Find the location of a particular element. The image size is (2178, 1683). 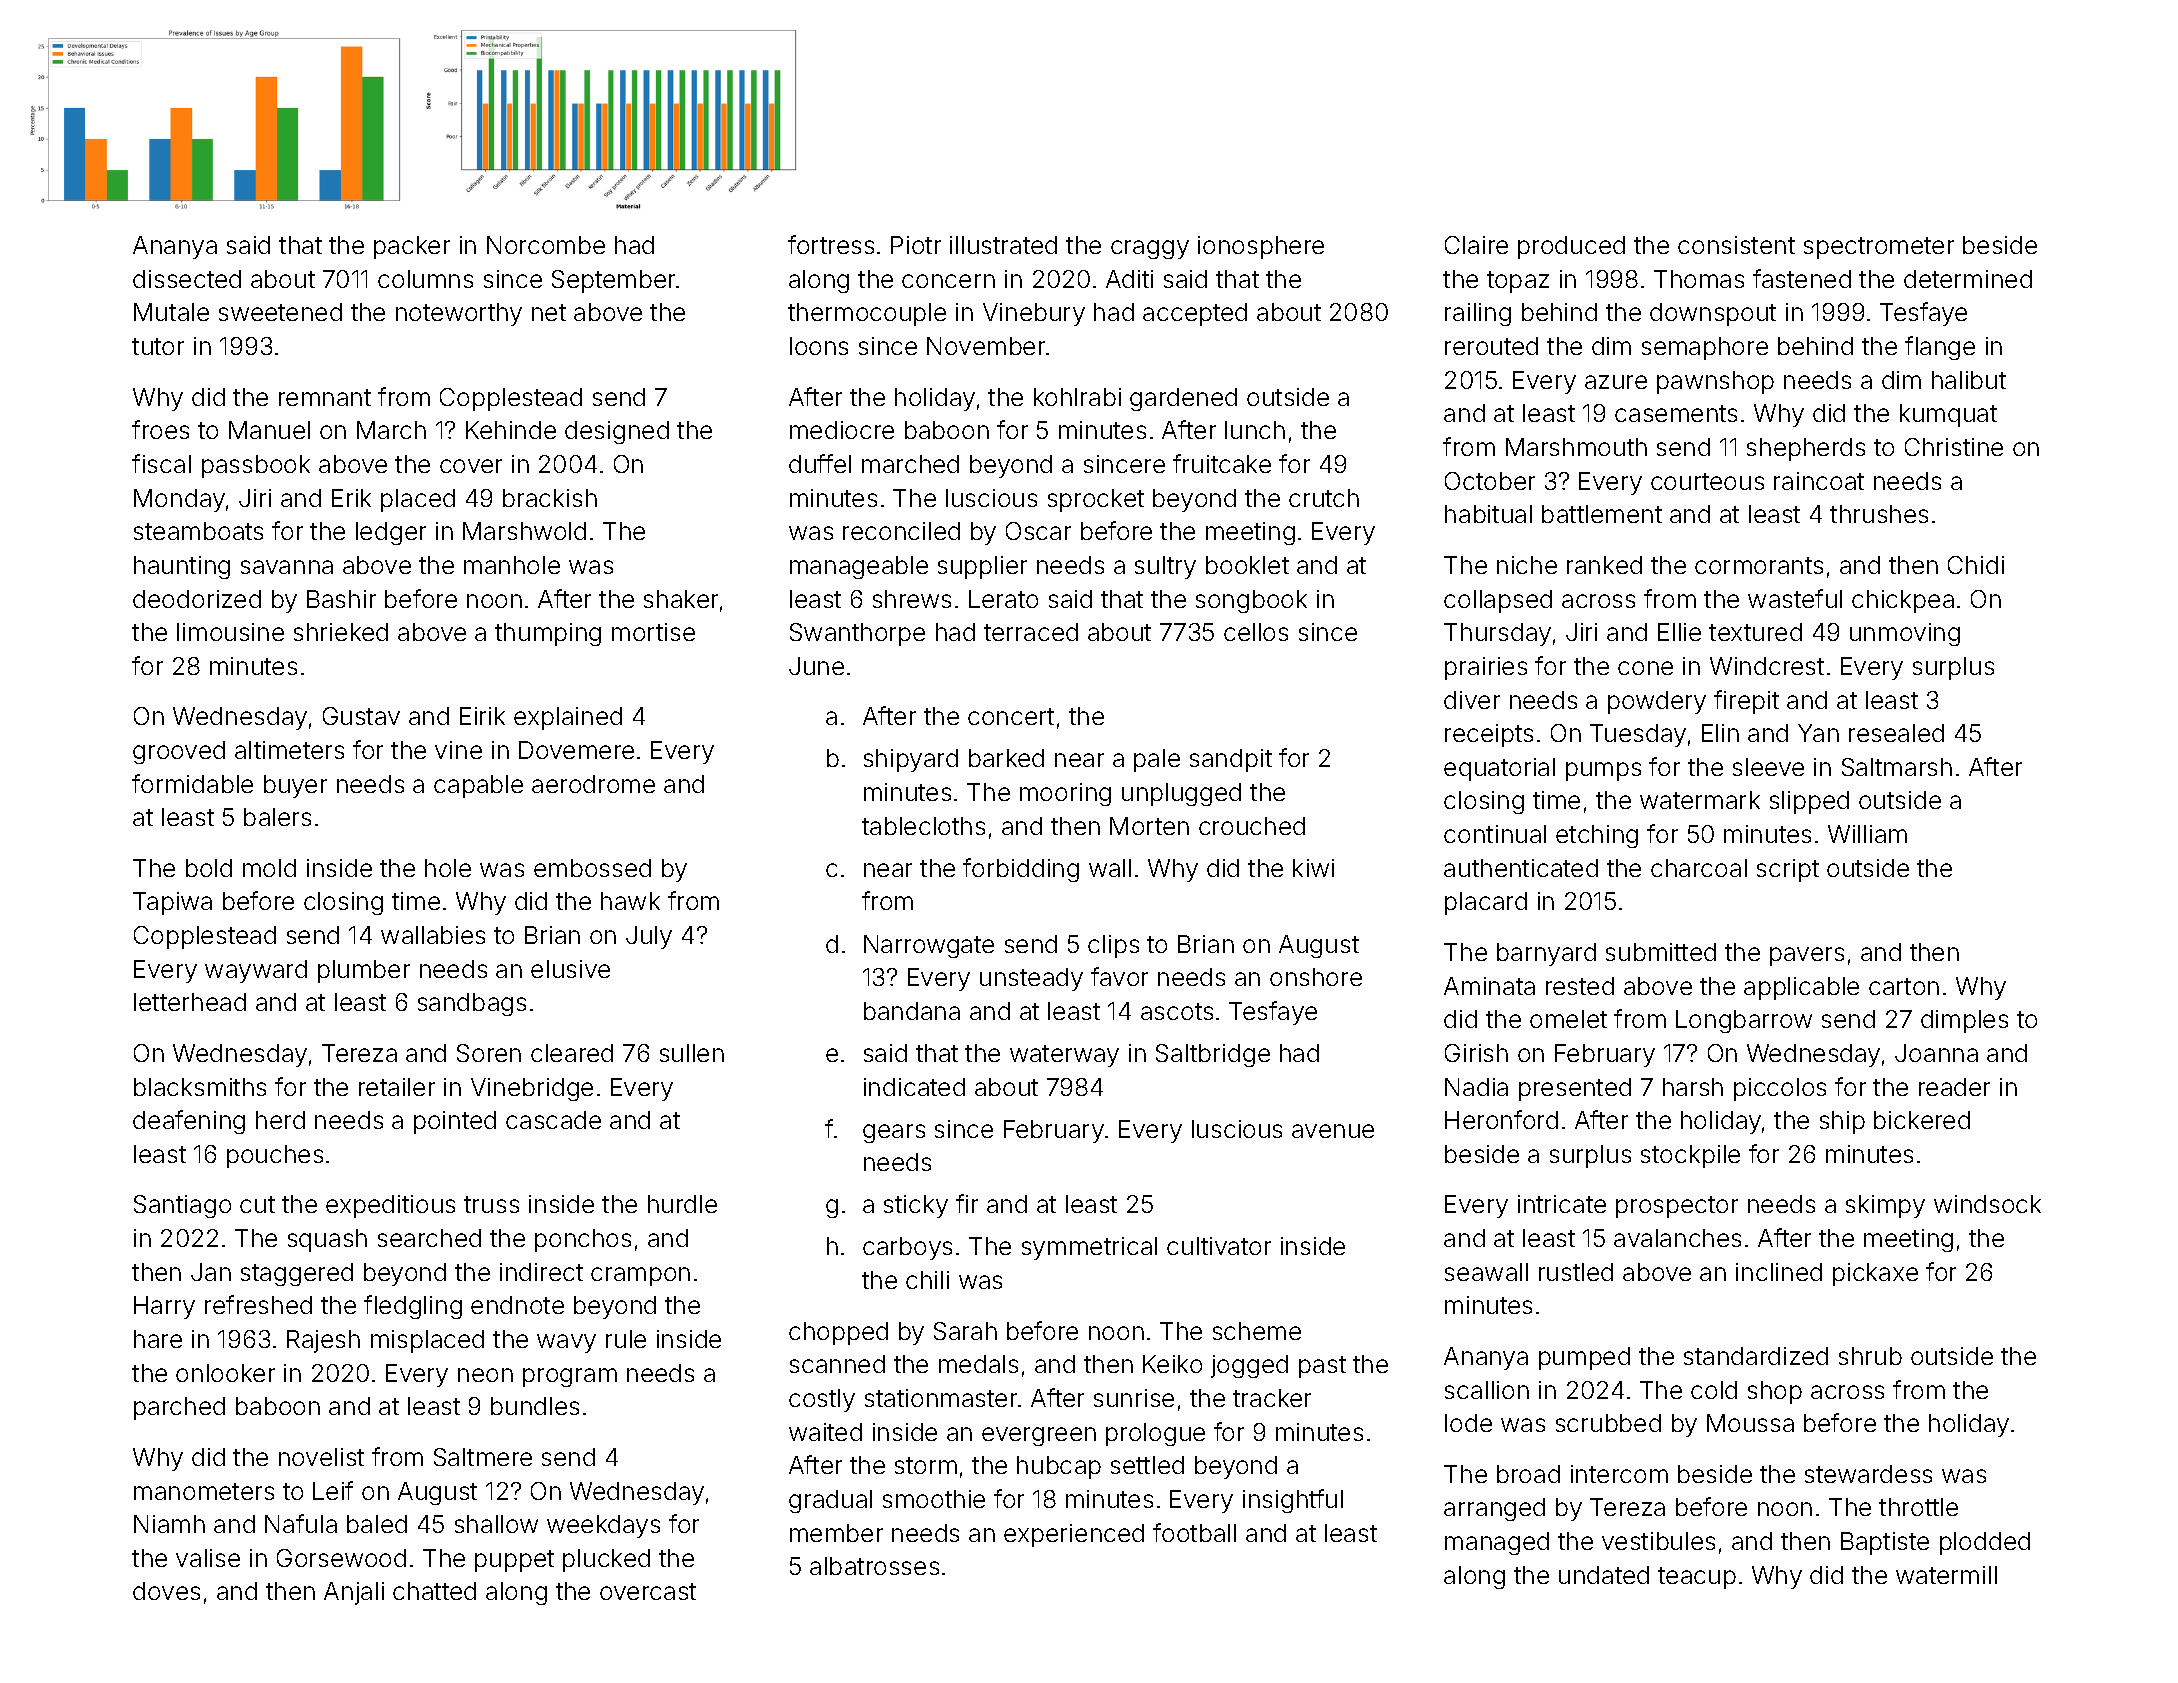

Soren is located at coordinates (489, 1053).
